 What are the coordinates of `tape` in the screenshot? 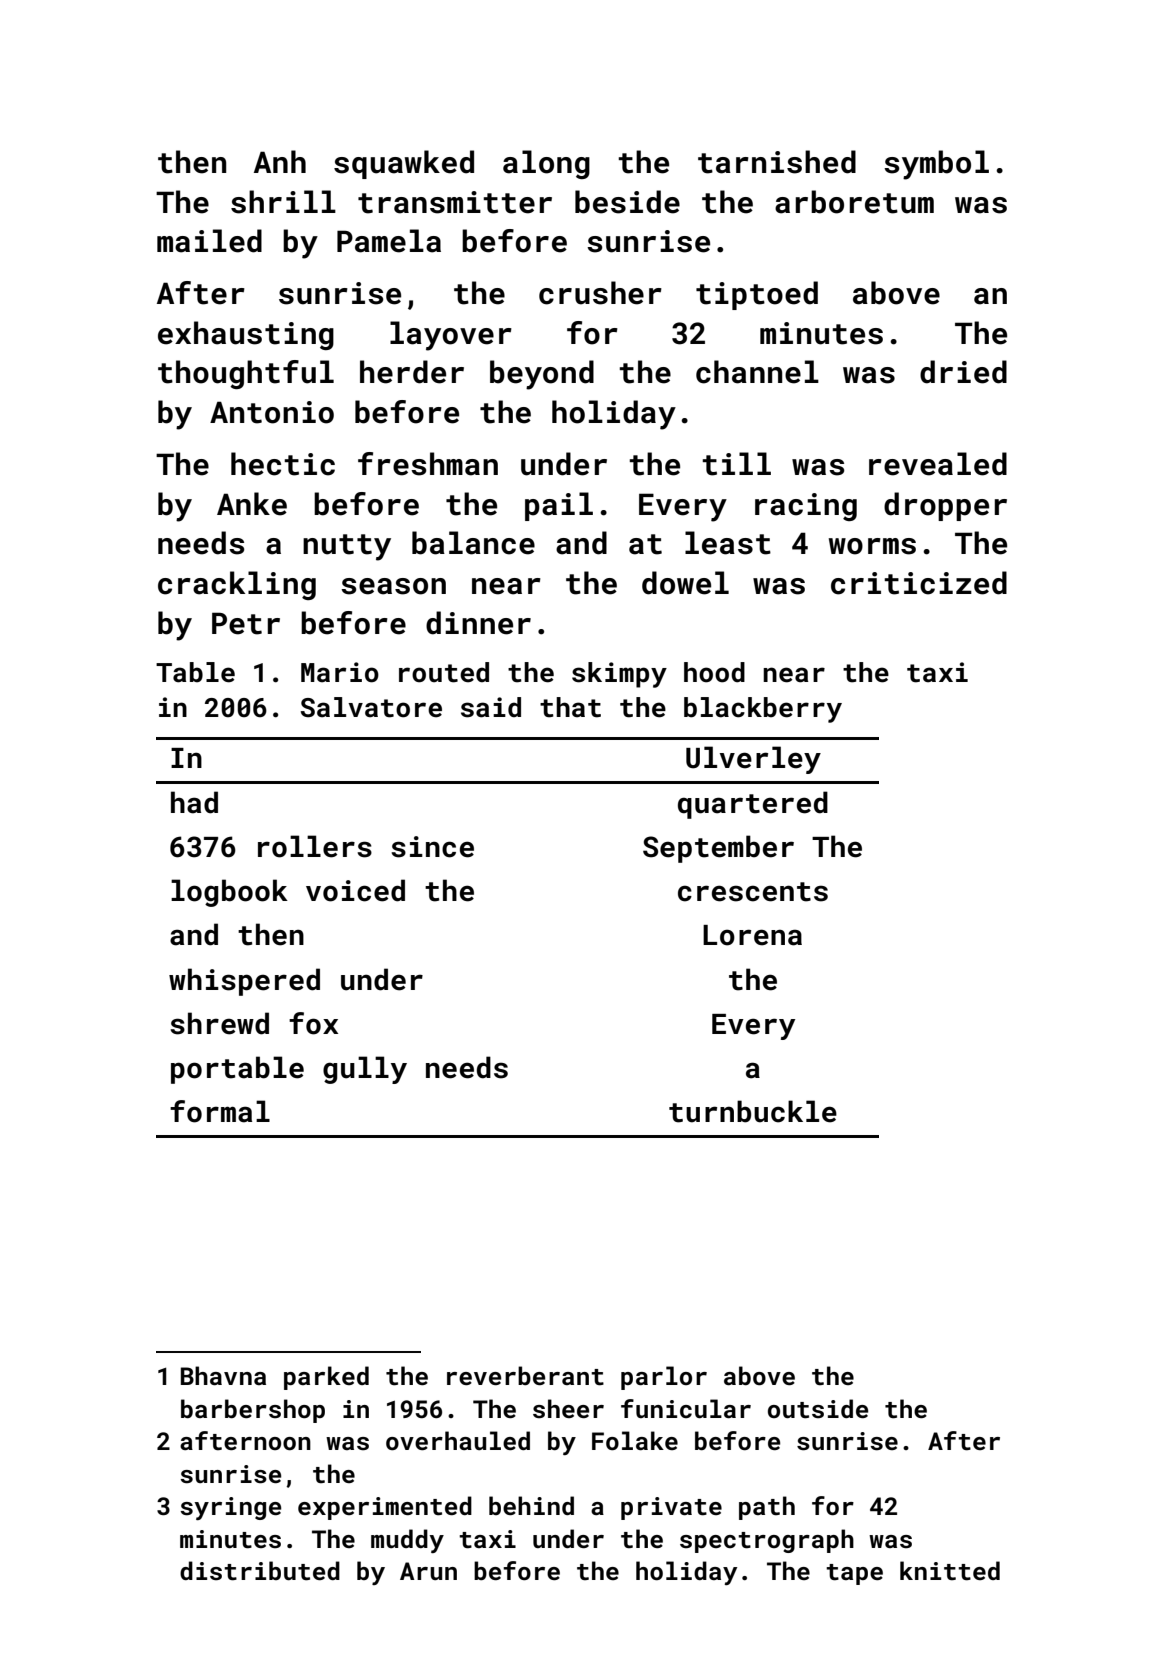 It's located at (854, 1574).
